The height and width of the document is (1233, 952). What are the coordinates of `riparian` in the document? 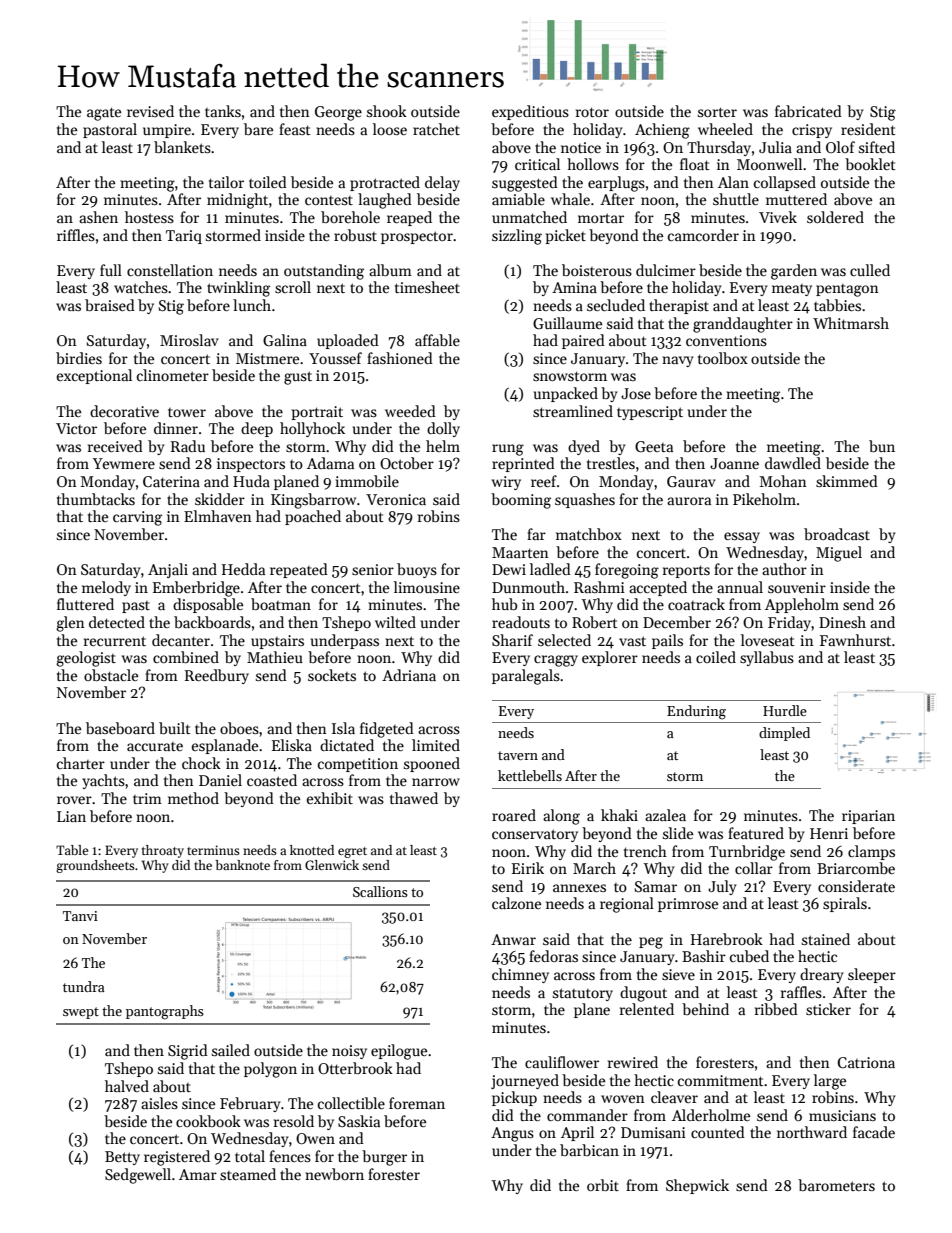 It's located at (868, 817).
